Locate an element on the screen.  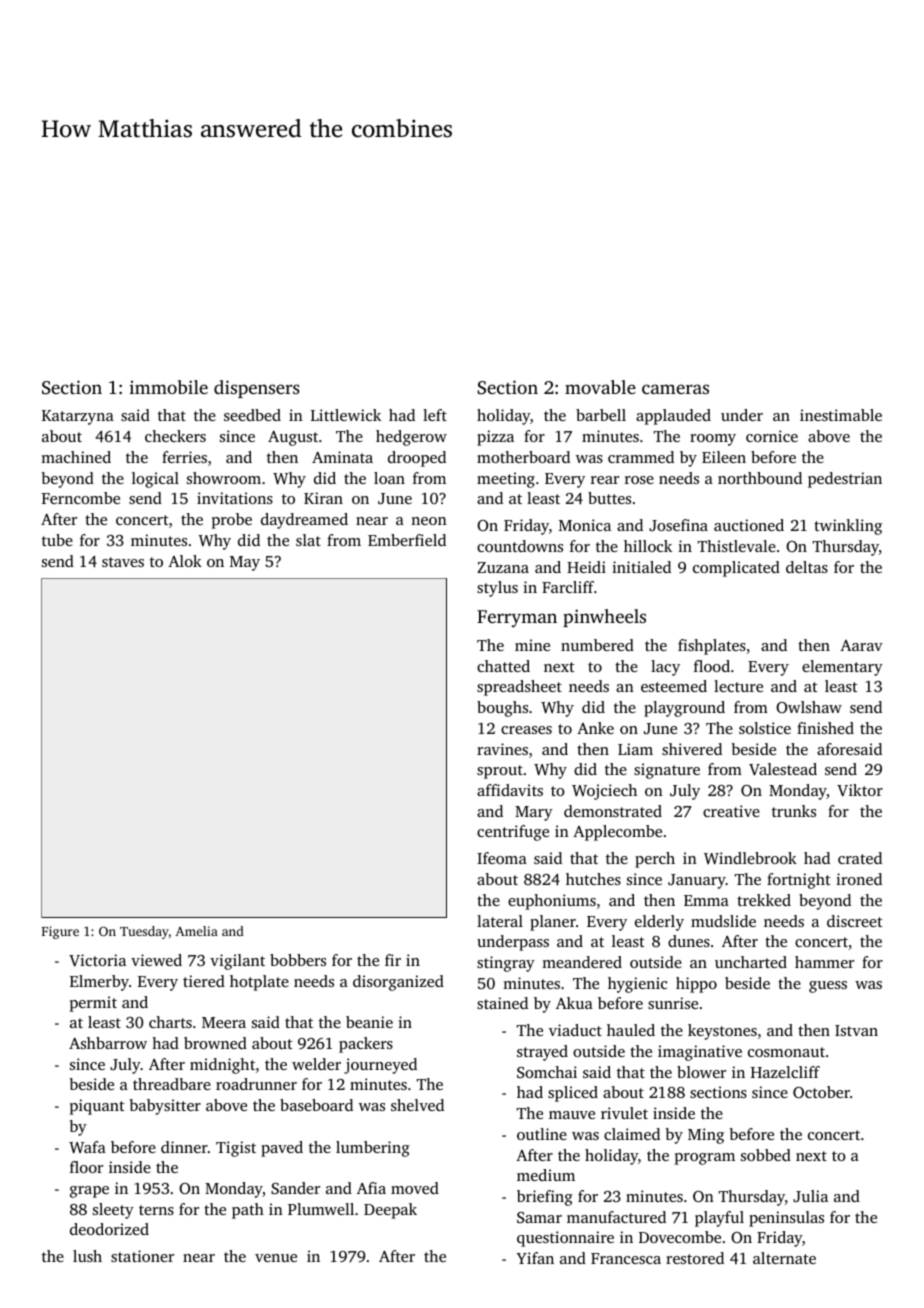
shivered is located at coordinates (692, 749).
